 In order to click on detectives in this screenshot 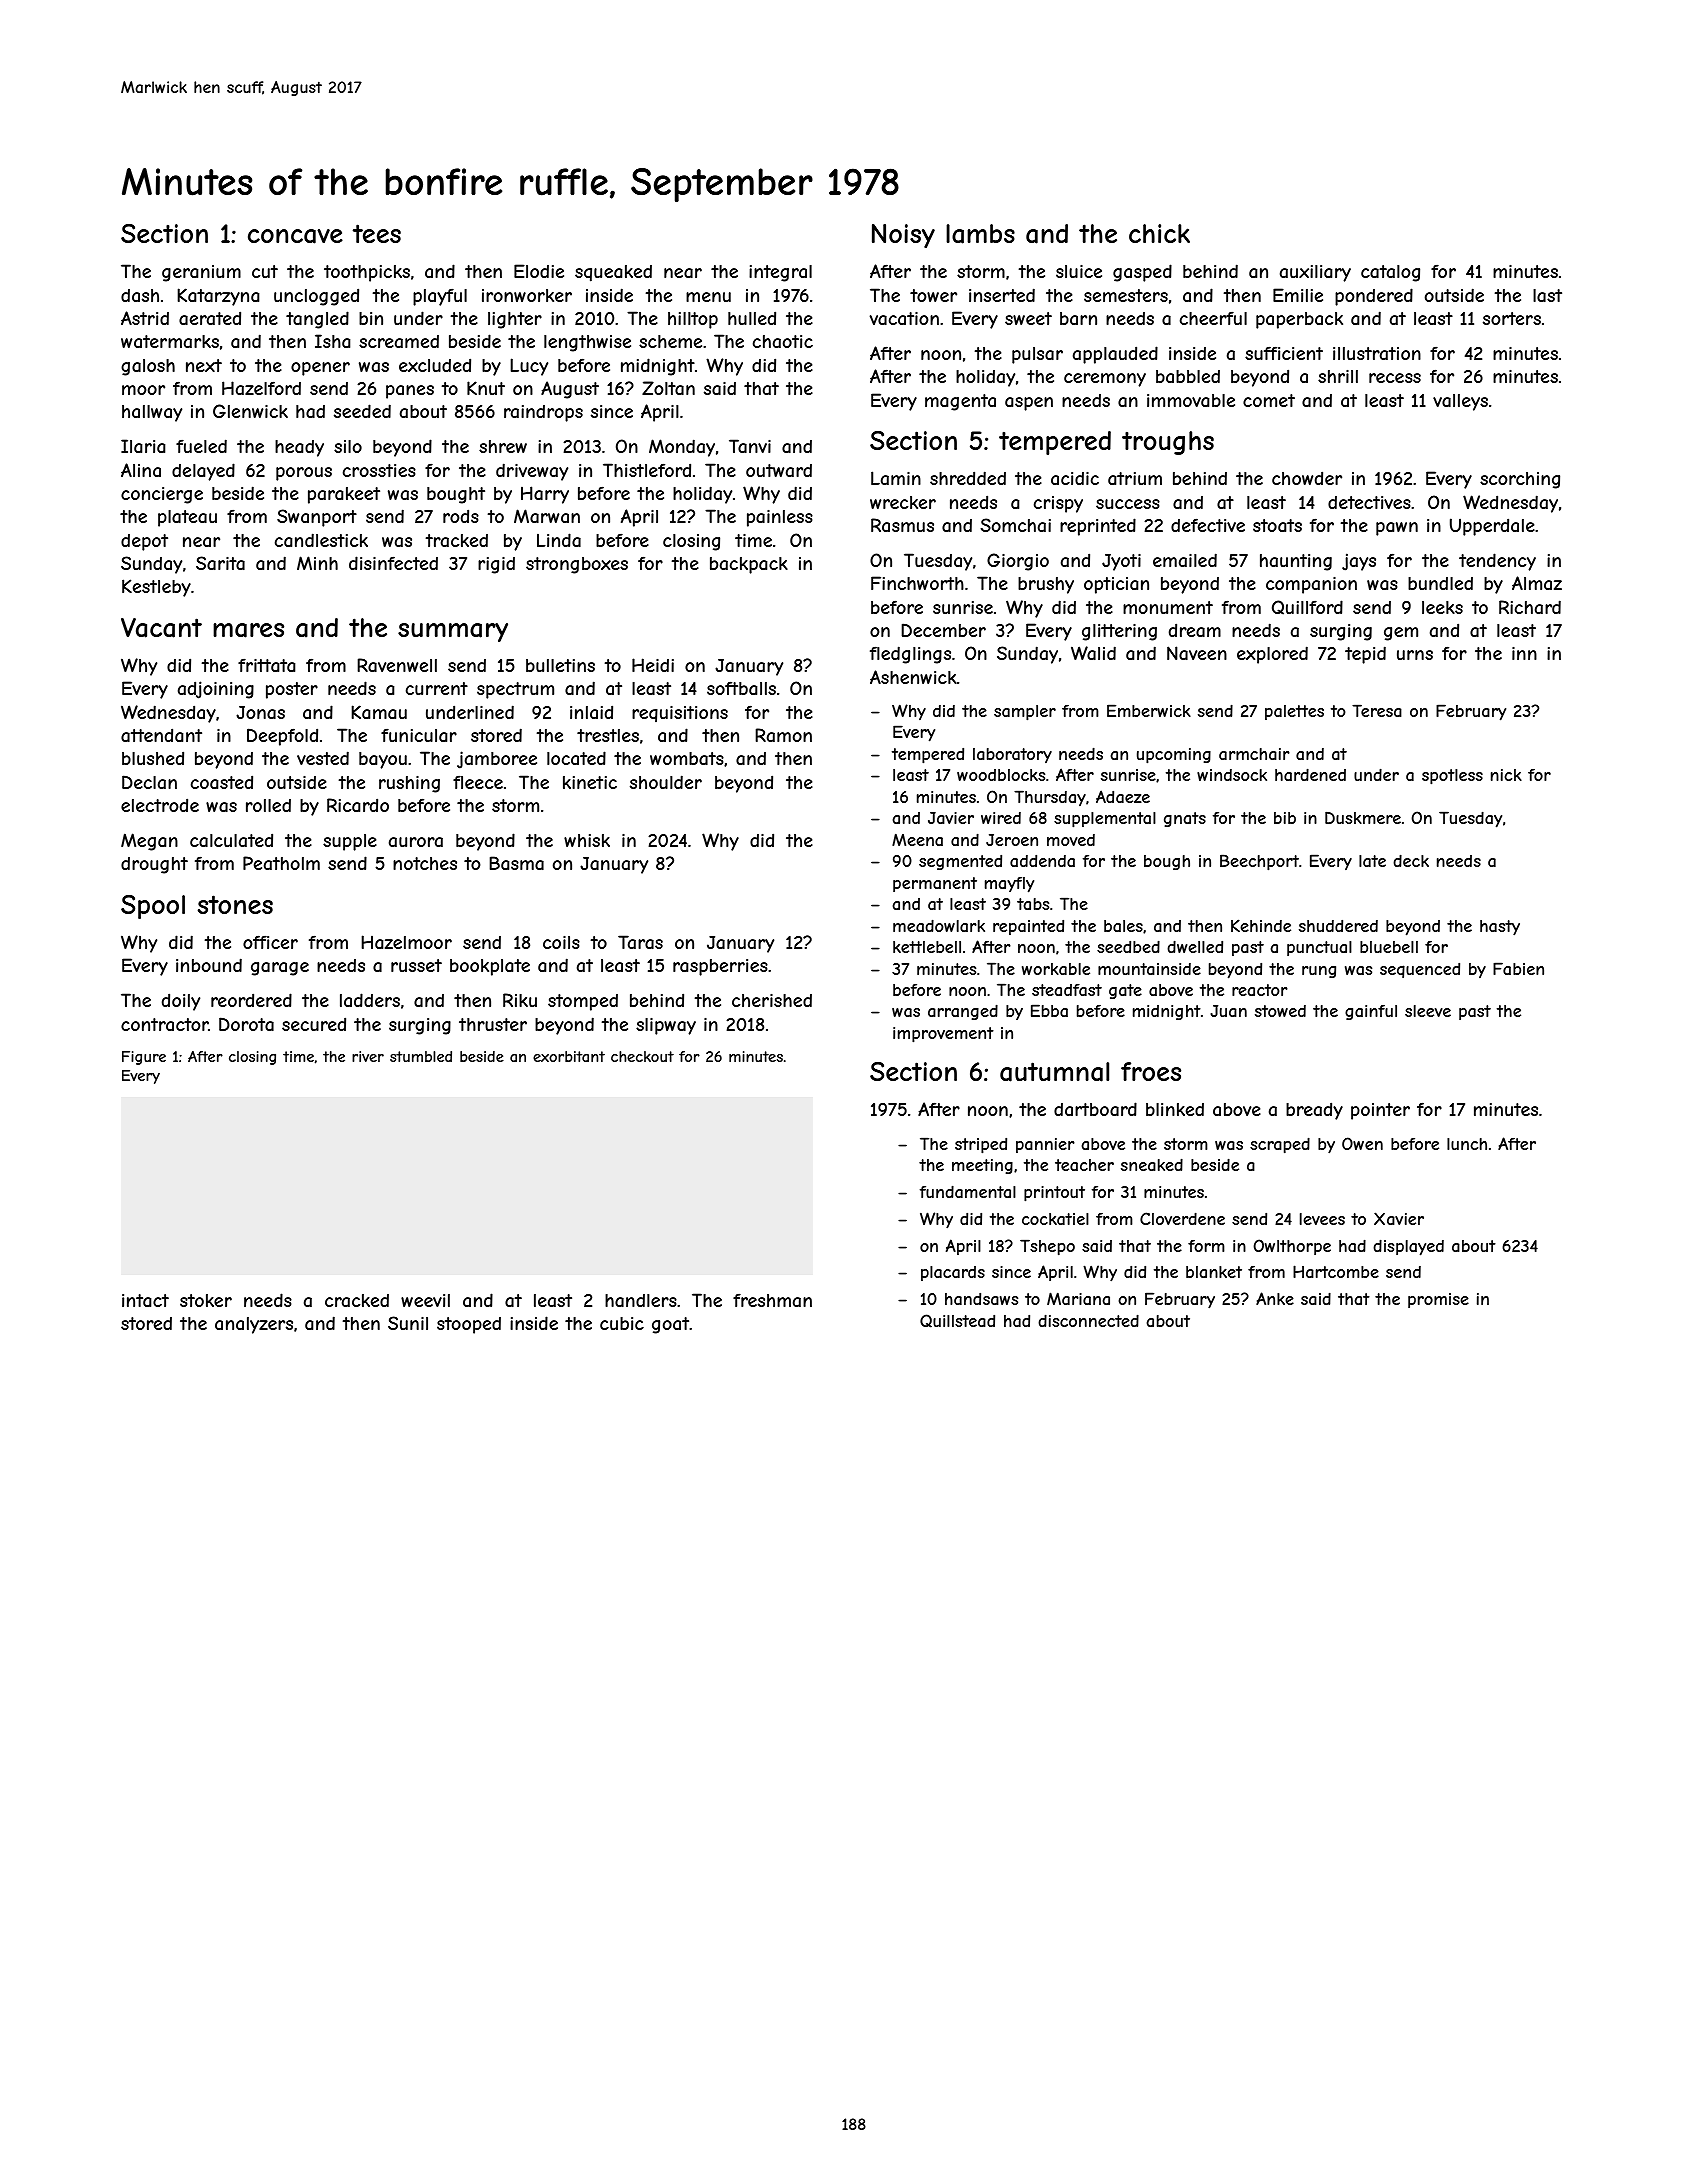, I will do `click(1369, 502)`.
